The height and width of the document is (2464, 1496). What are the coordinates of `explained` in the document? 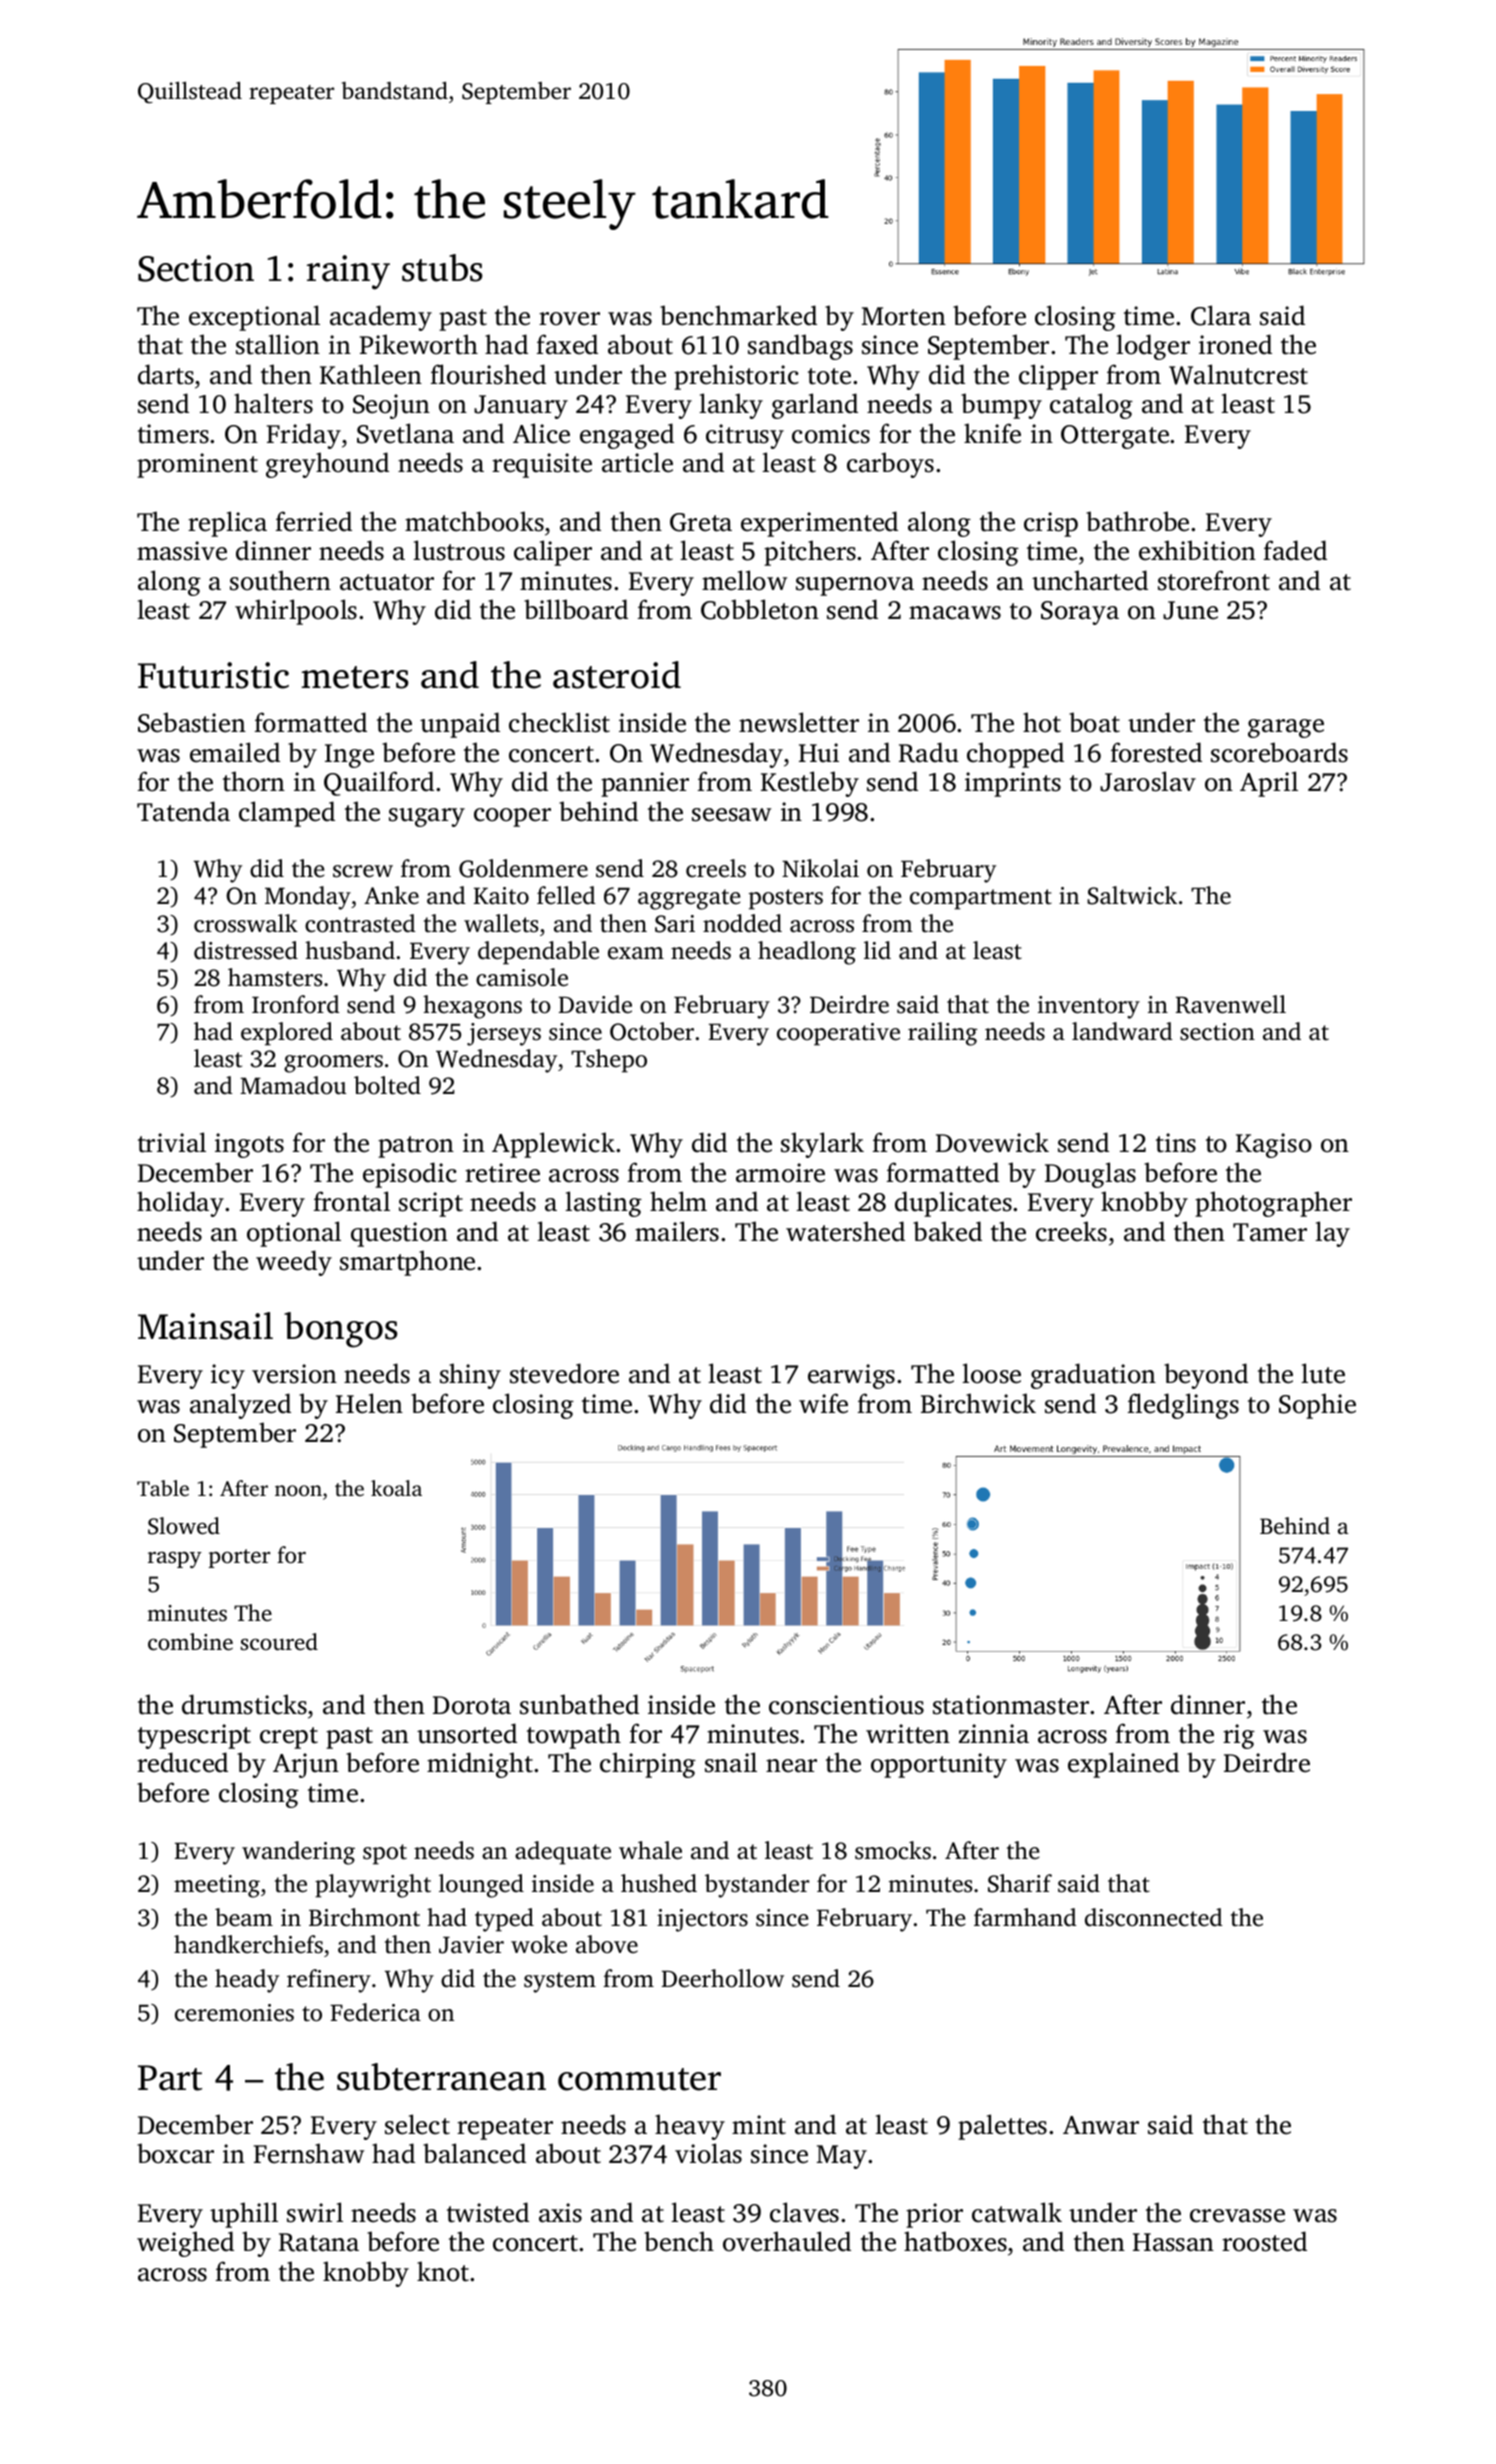 It's located at (1123, 1765).
